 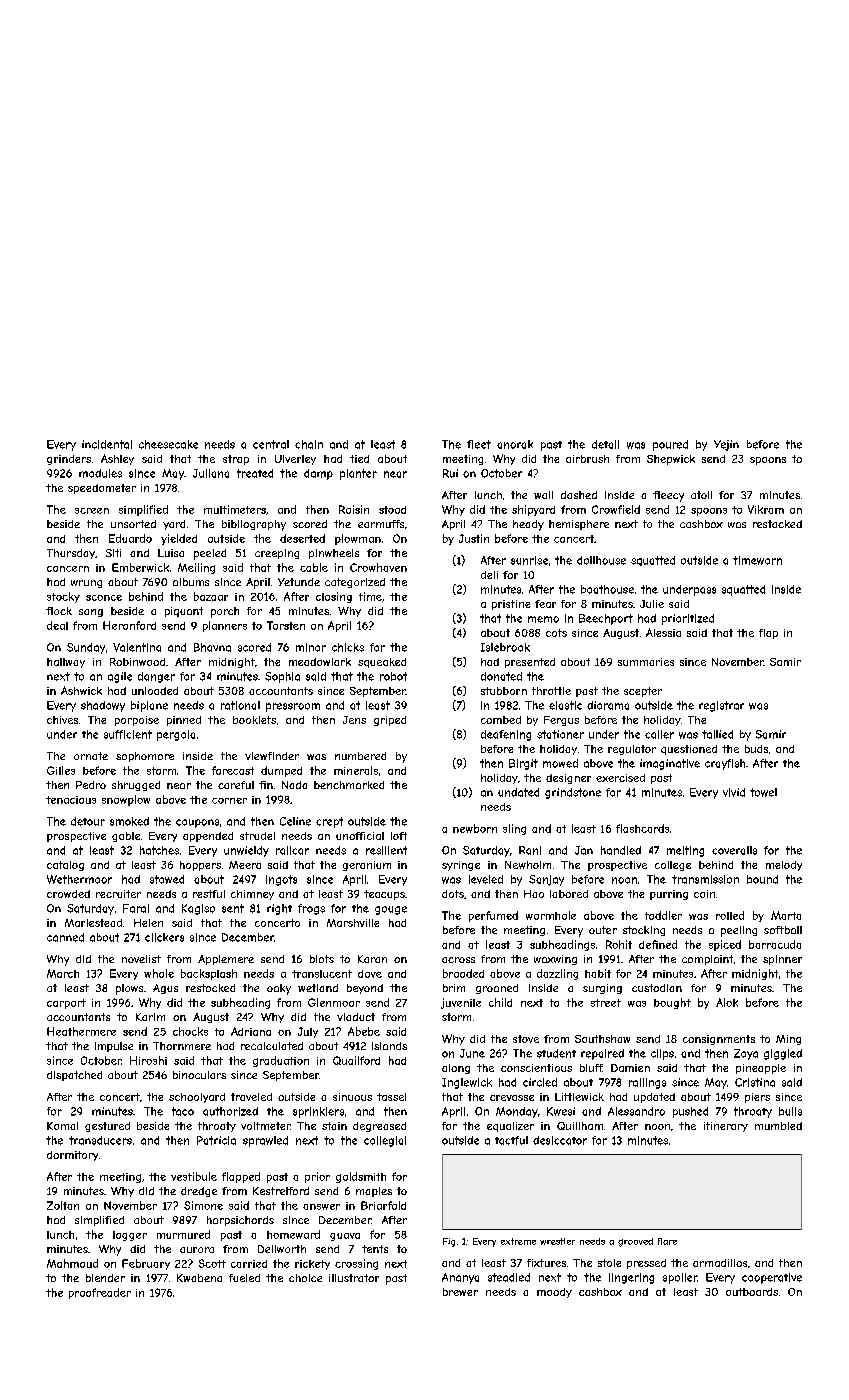 What do you see at coordinates (493, 916) in the document?
I see `perfumed` at bounding box center [493, 916].
